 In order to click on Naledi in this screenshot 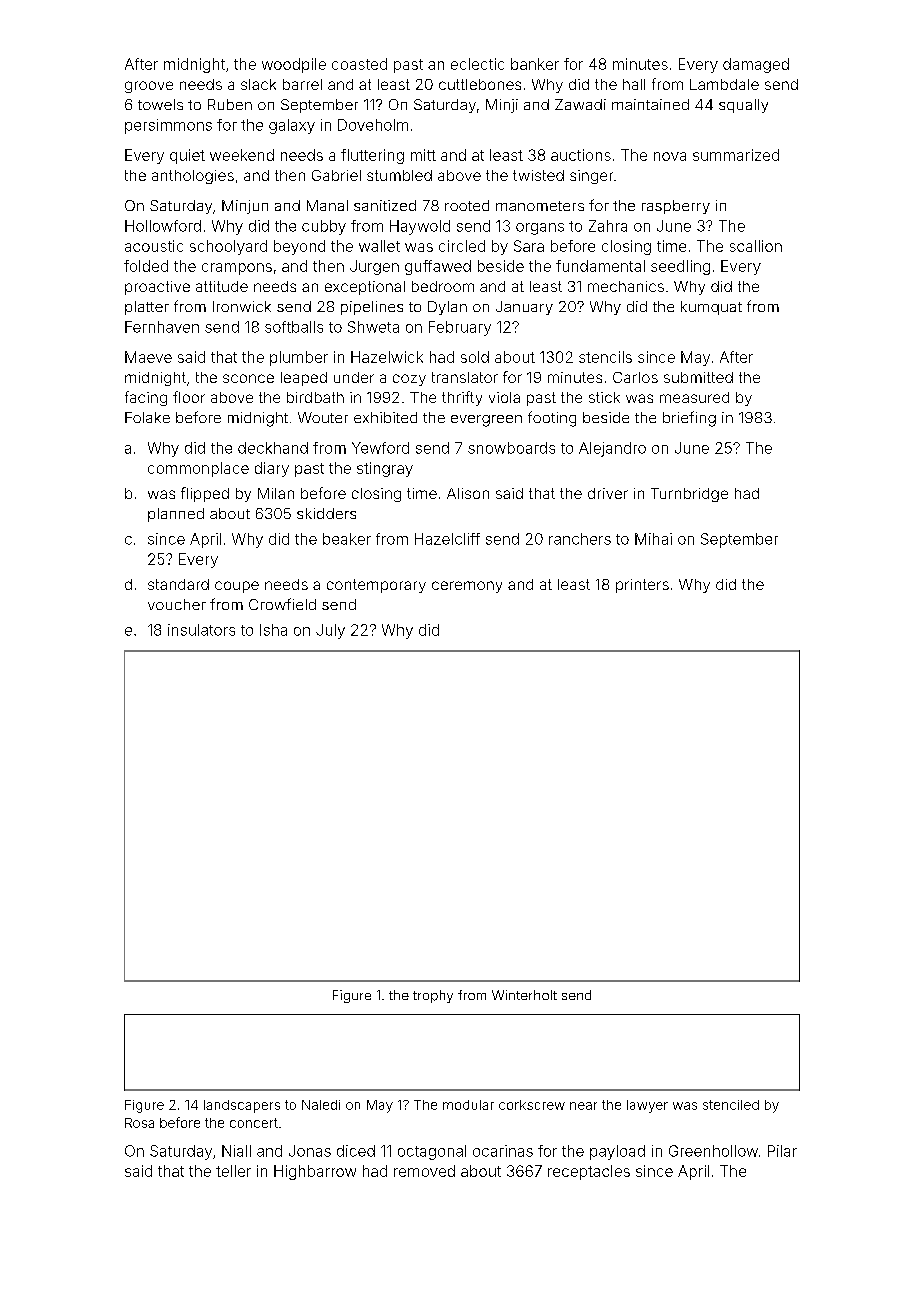, I will do `click(321, 1105)`.
